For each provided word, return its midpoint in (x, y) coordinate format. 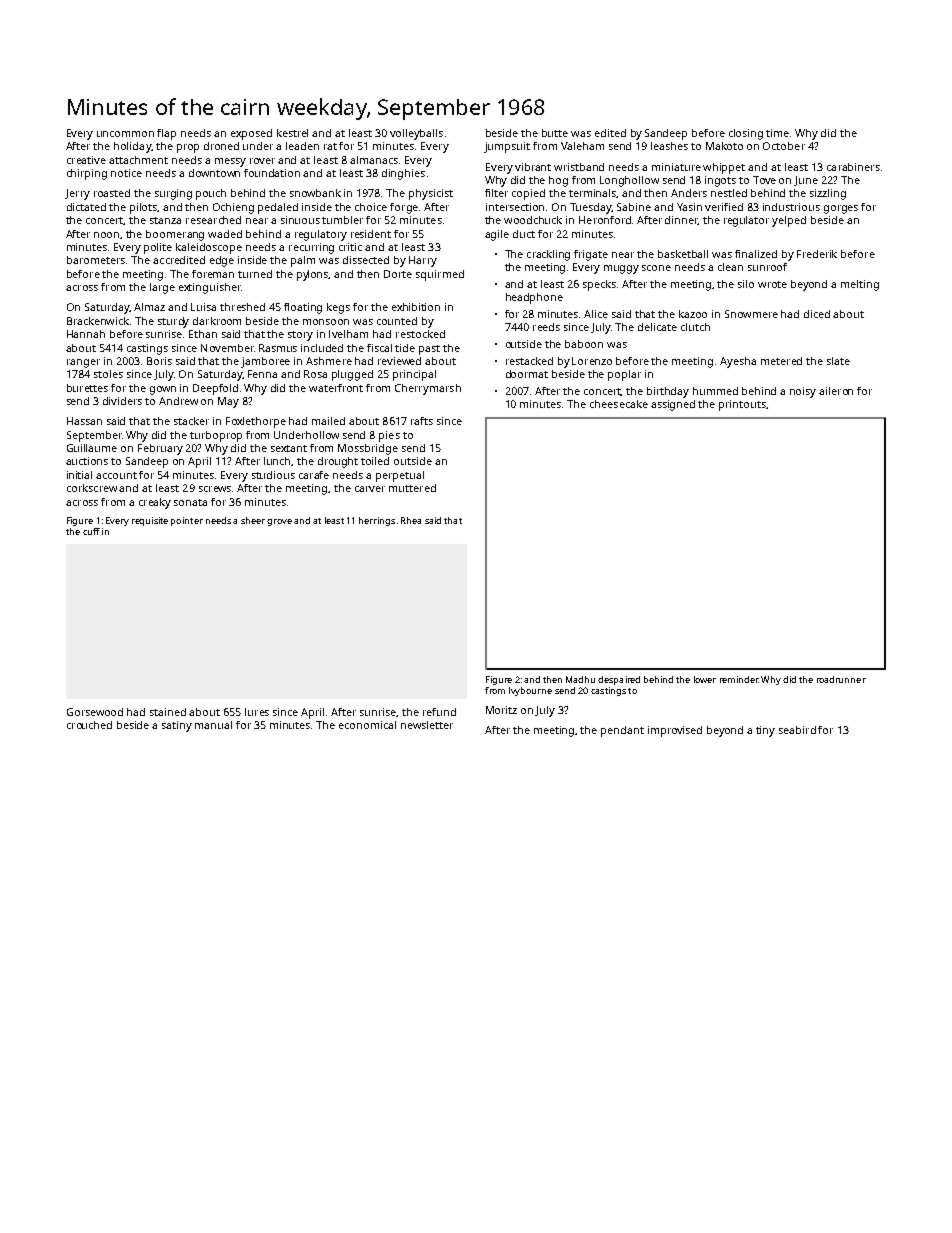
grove (279, 522)
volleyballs (416, 134)
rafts (422, 421)
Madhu (580, 679)
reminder (739, 679)
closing (746, 134)
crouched (89, 725)
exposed (251, 134)
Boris (159, 361)
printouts (742, 405)
